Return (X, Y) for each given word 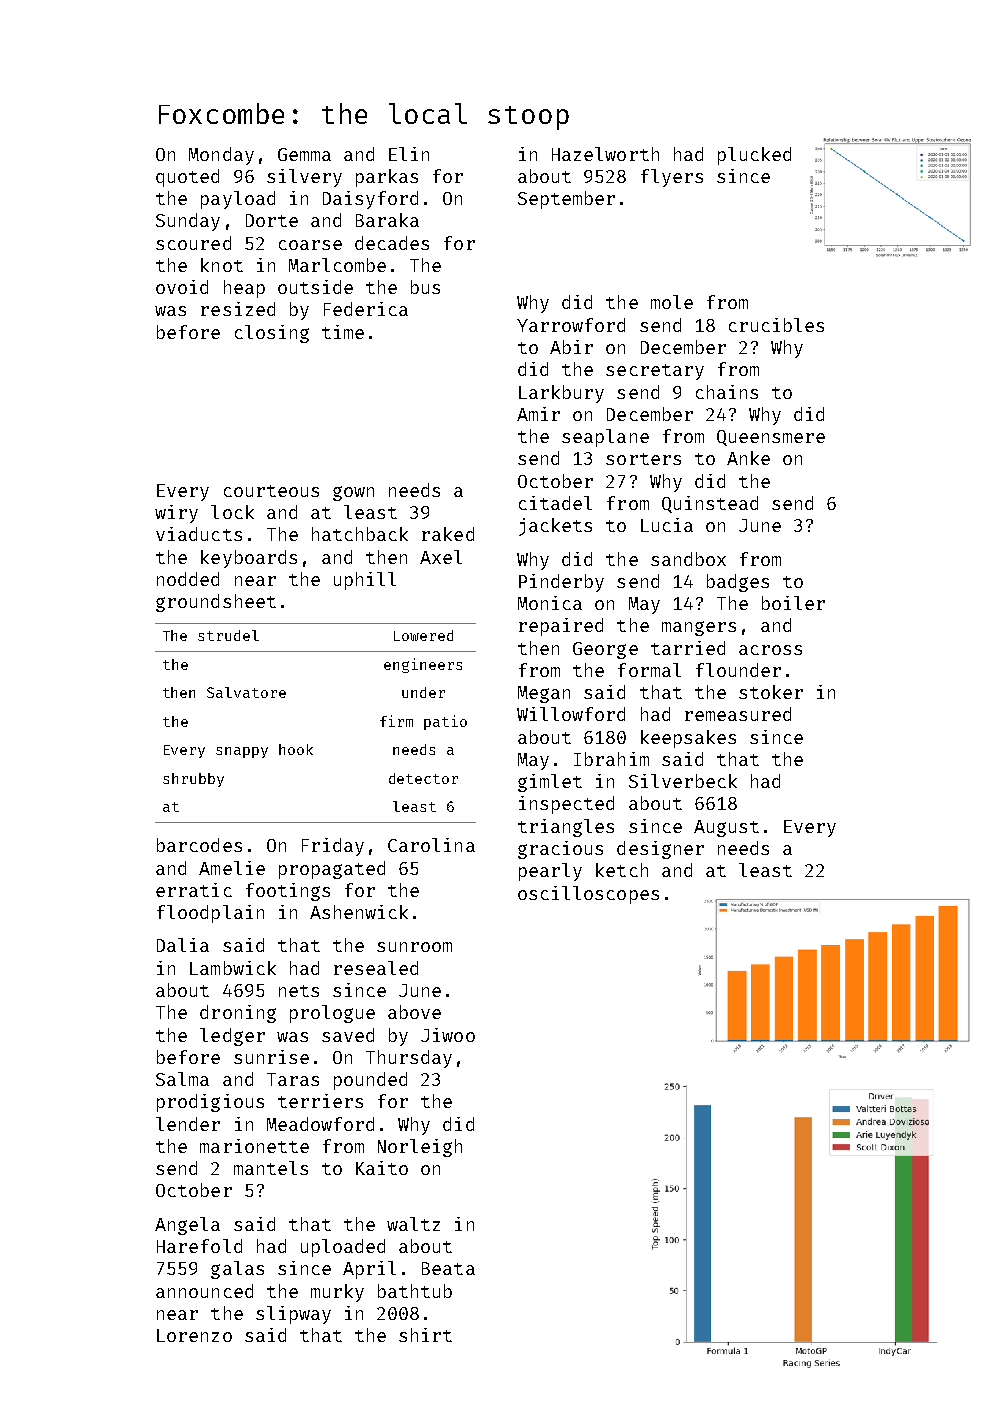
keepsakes (688, 739)
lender (188, 1124)
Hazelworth (605, 154)
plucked (754, 156)
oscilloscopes (588, 895)
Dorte (272, 220)
